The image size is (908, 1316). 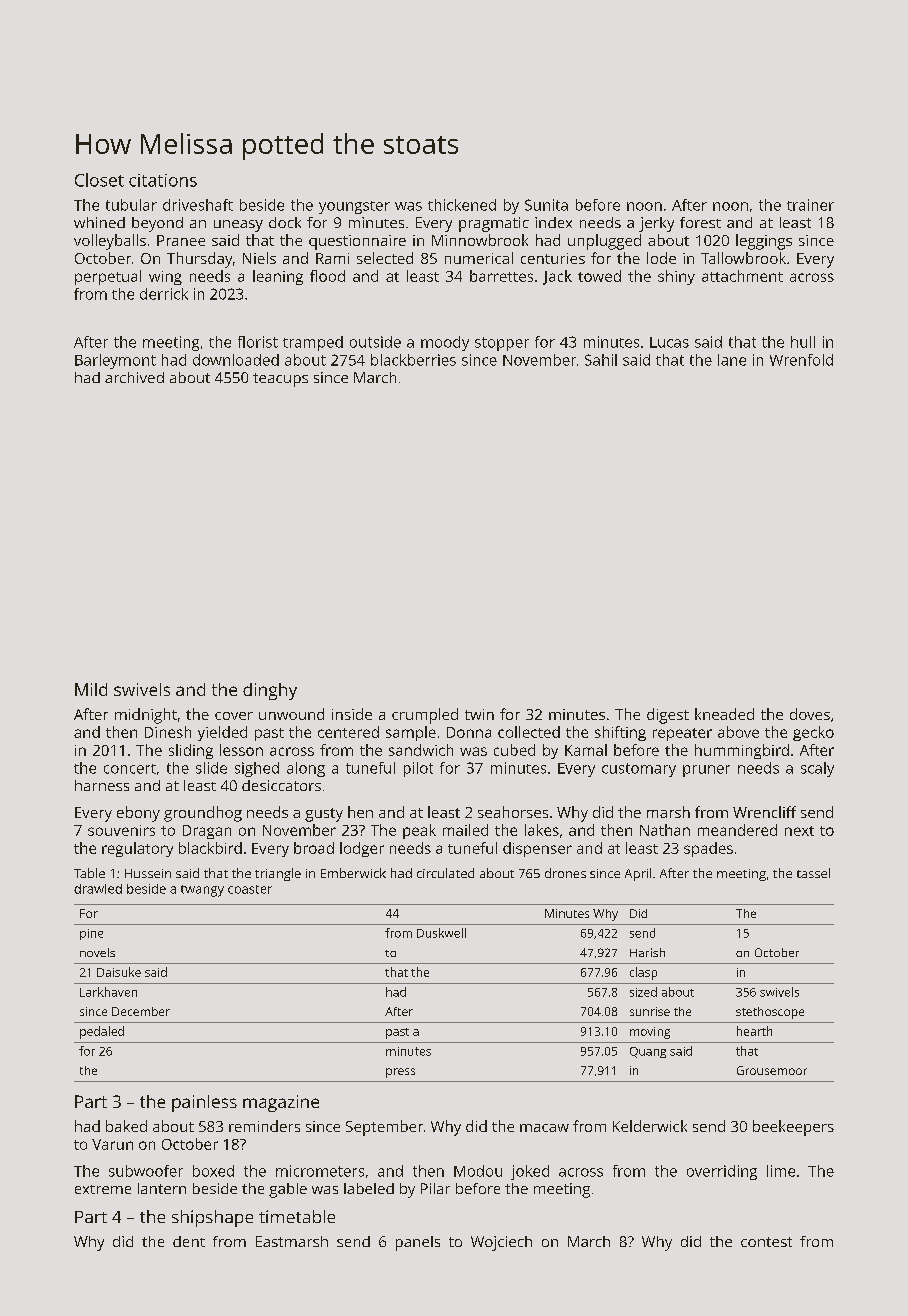 What do you see at coordinates (385, 258) in the screenshot?
I see `selected` at bounding box center [385, 258].
